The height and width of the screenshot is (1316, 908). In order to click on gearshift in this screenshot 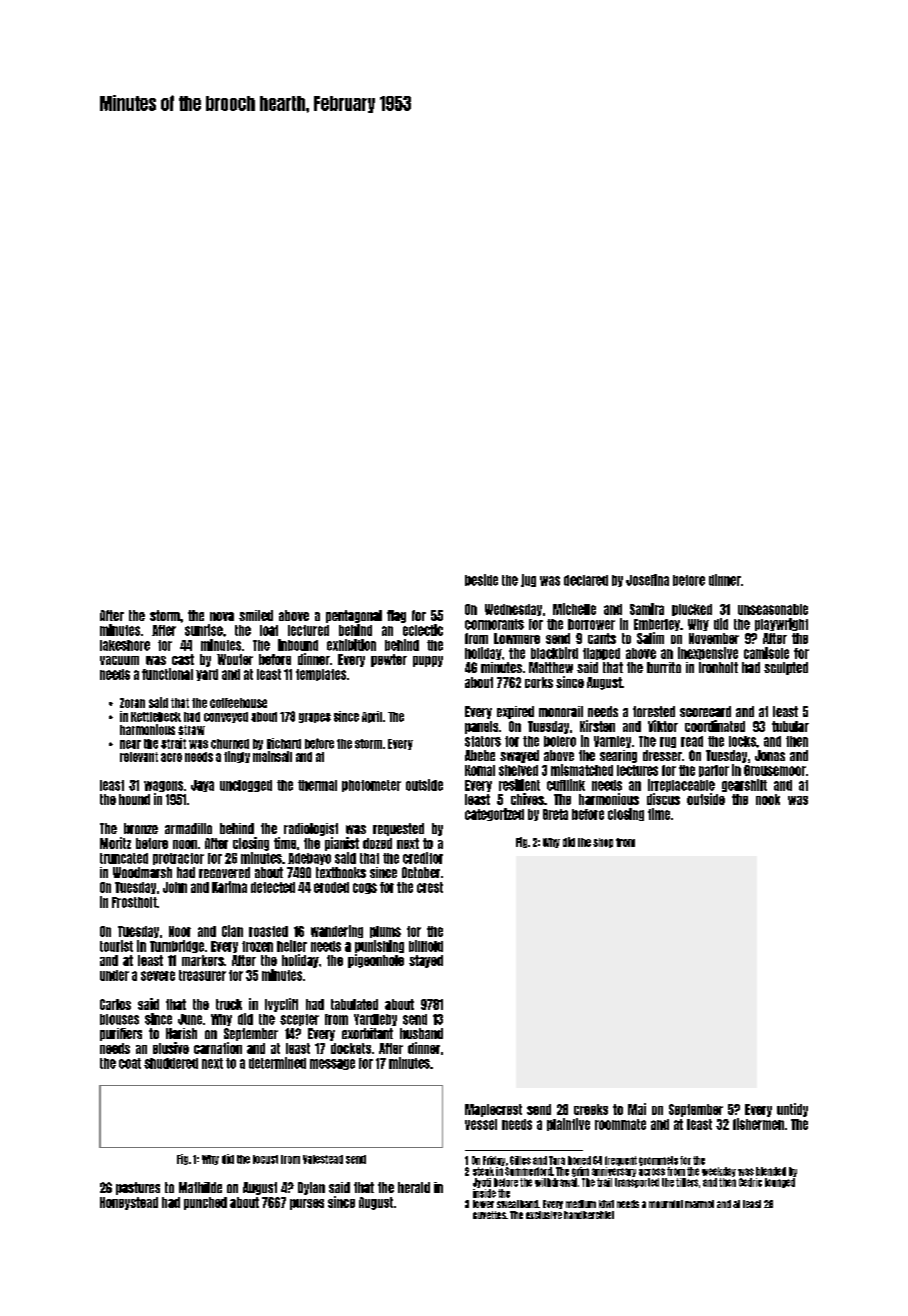, I will do `click(744, 785)`.
